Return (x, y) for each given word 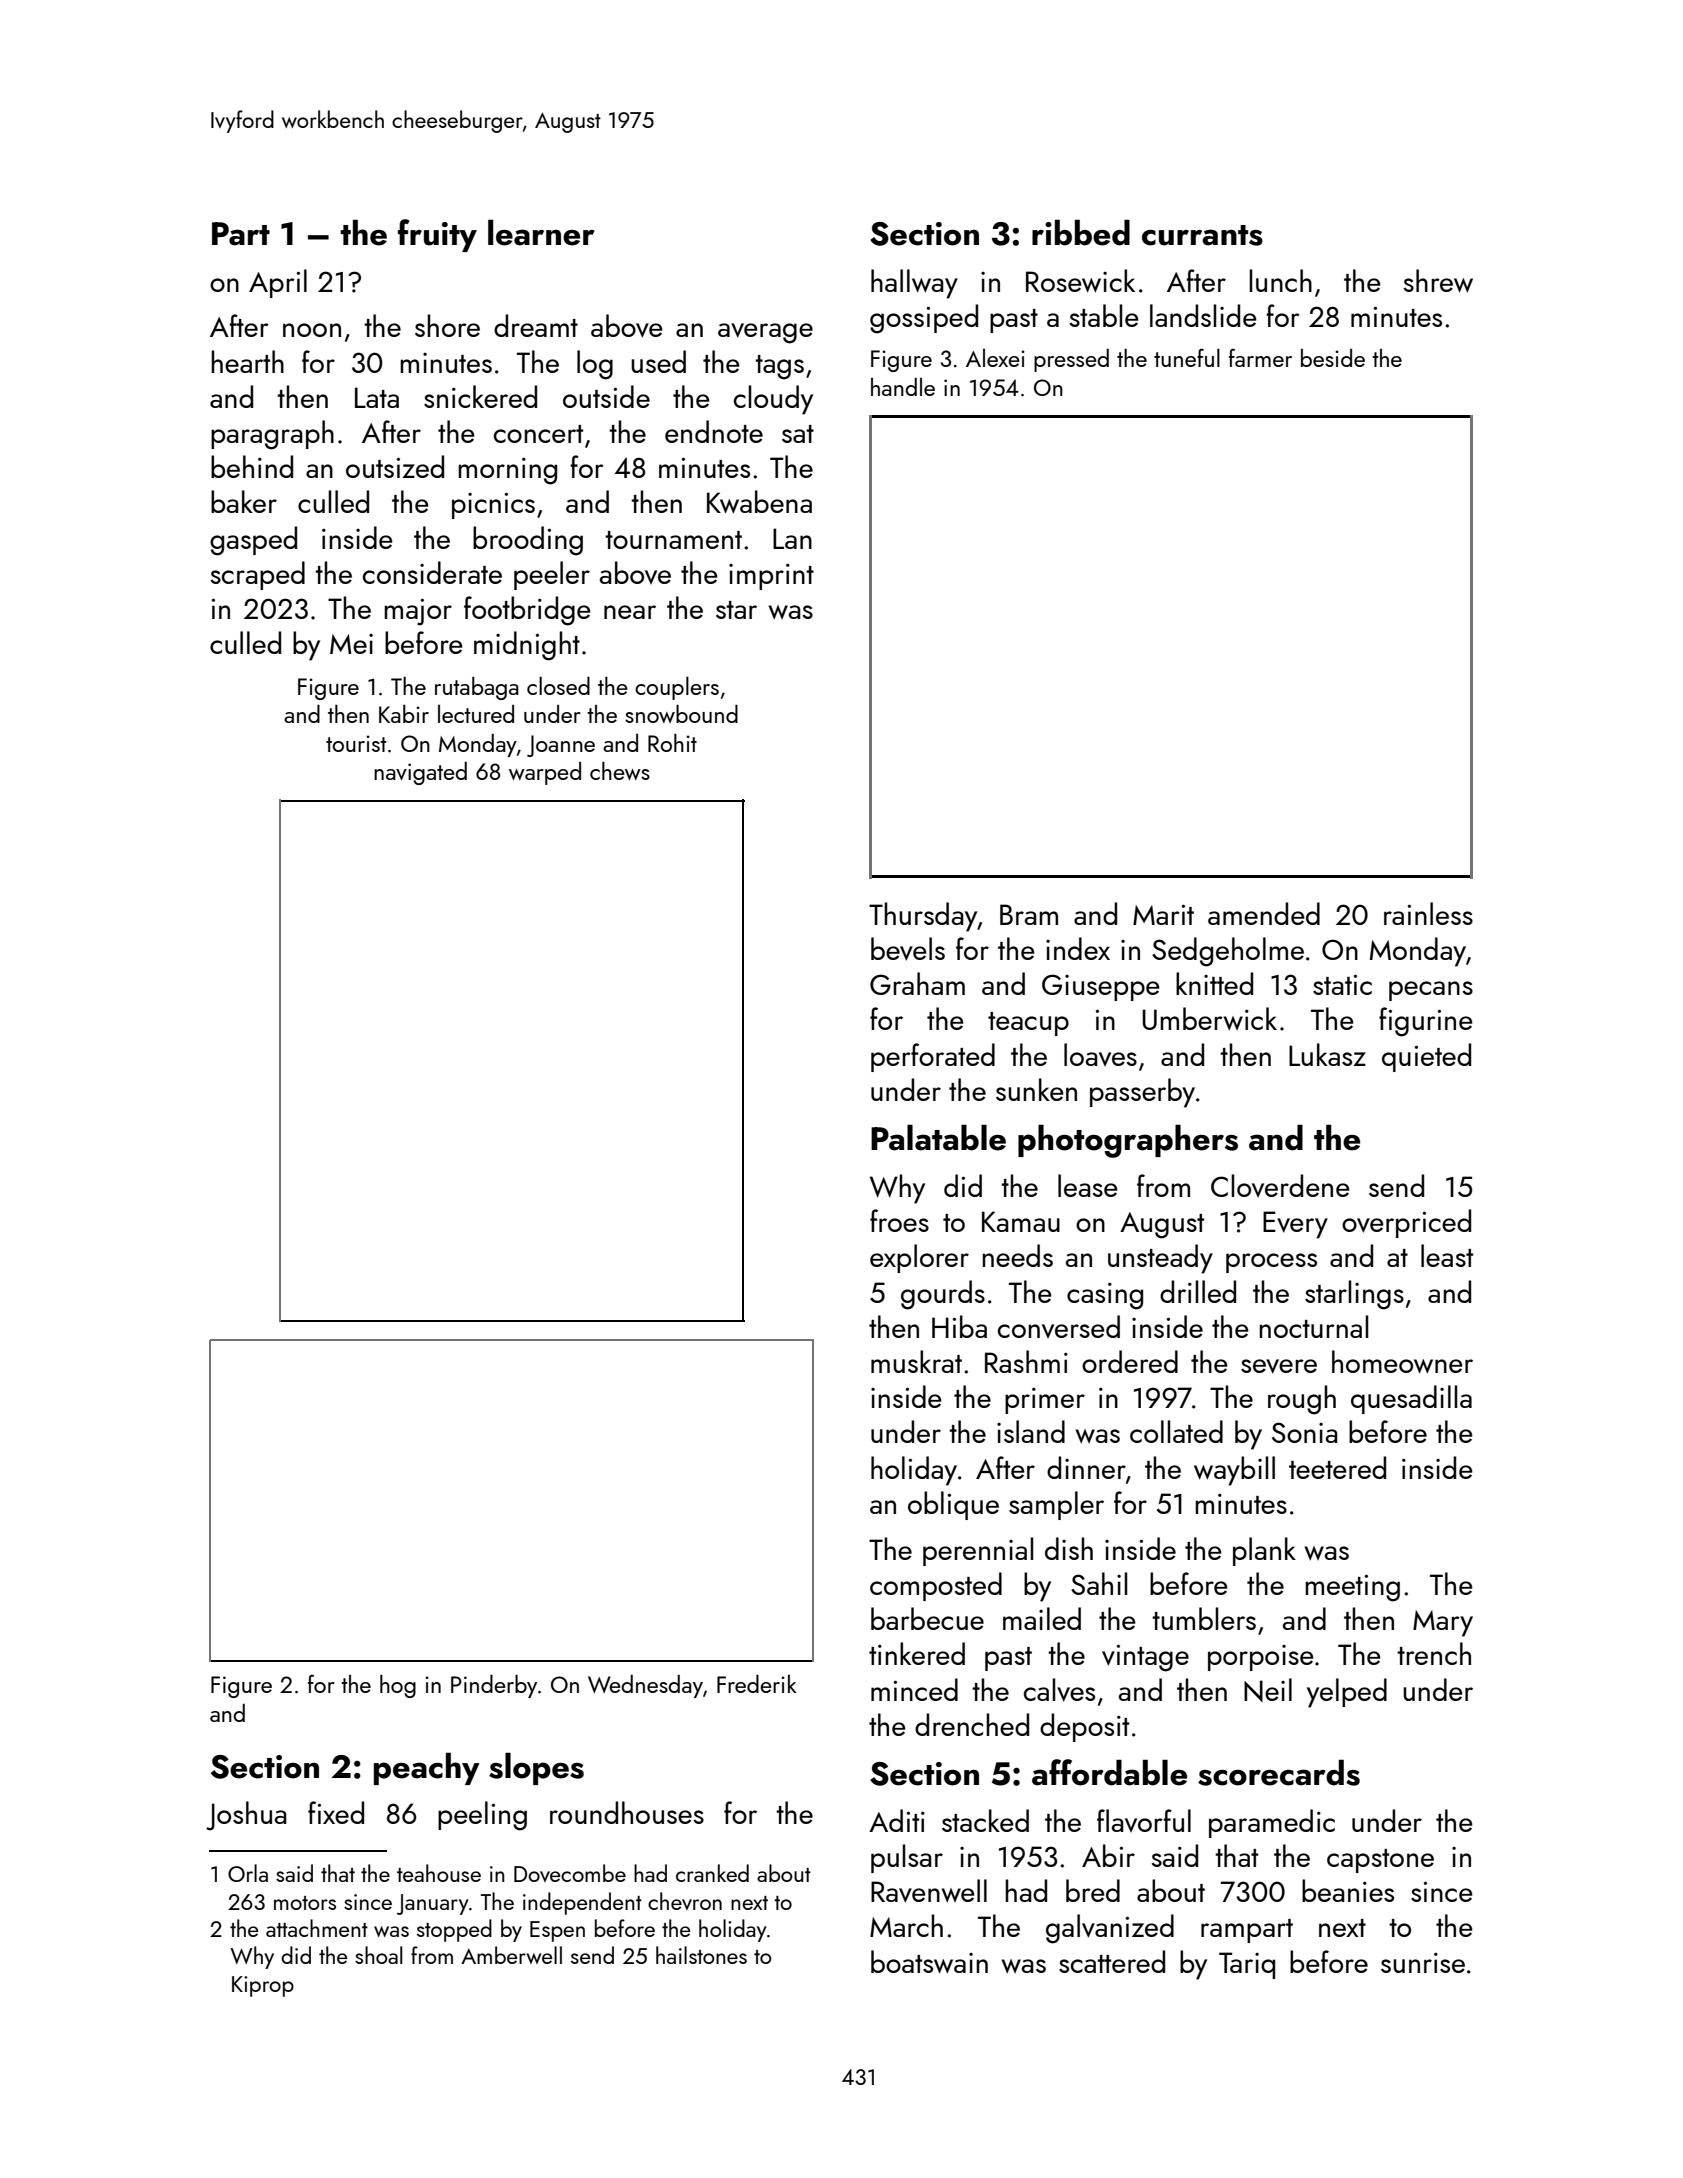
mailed (1042, 1618)
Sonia (1305, 1432)
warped (545, 773)
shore (447, 325)
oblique (953, 1505)
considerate (432, 572)
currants (1202, 235)
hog (398, 1686)
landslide (1203, 315)
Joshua (246, 1816)
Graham (917, 983)
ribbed (1081, 233)
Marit (1163, 915)
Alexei (995, 358)
